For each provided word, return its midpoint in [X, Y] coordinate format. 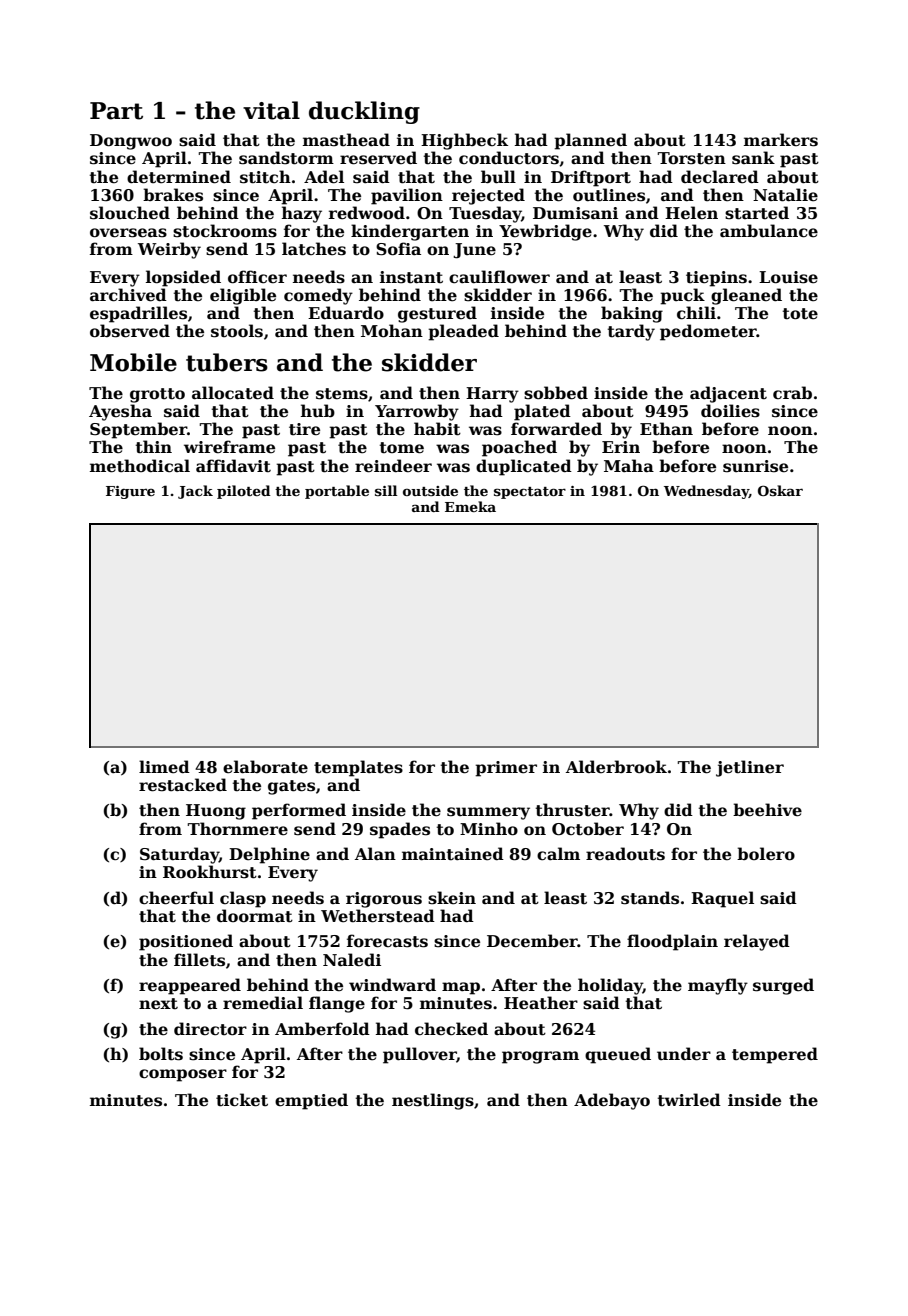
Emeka [470, 506]
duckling [364, 112]
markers [781, 140]
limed [164, 767]
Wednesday [706, 492]
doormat [255, 916]
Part [116, 111]
